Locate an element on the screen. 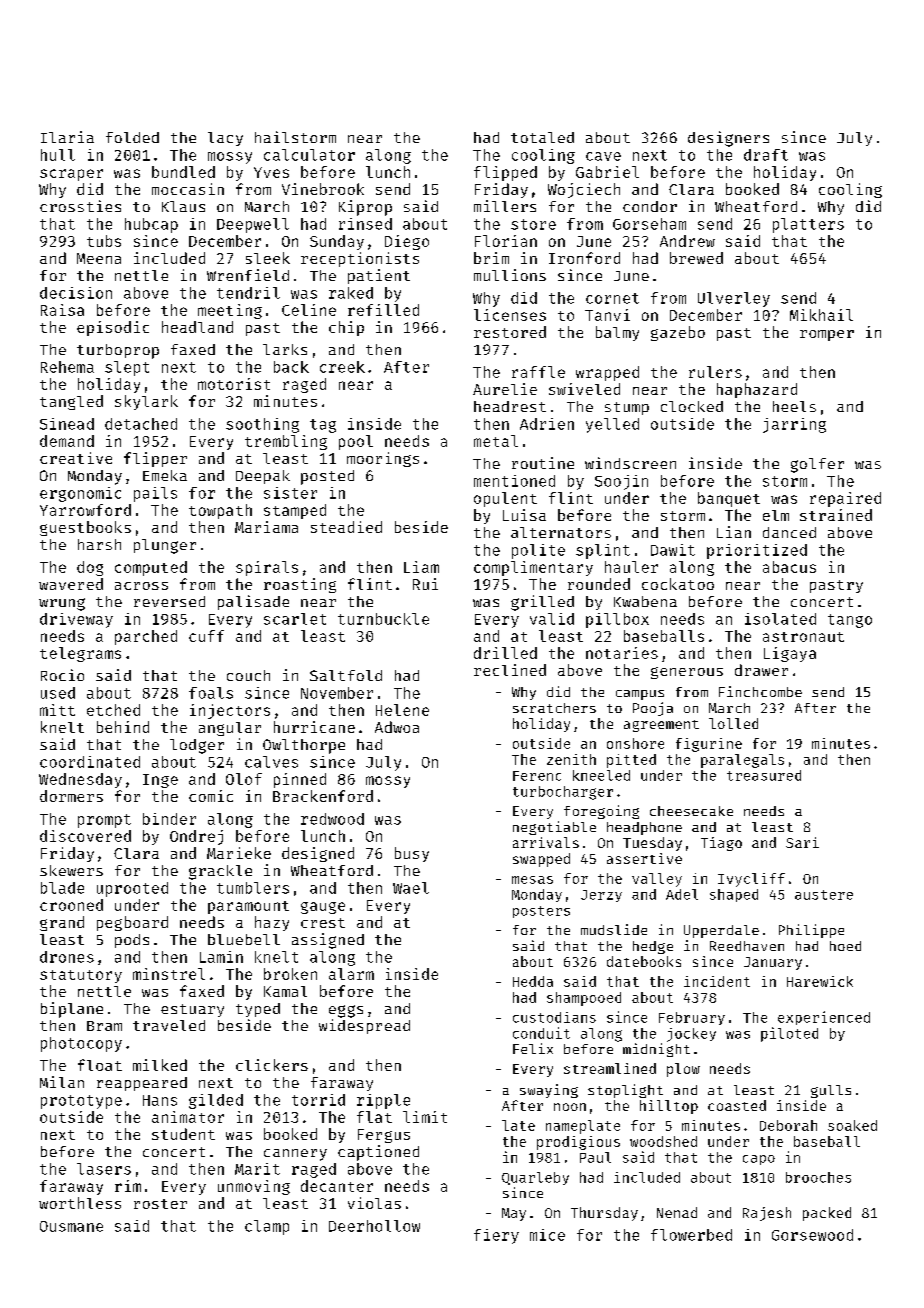 The image size is (924, 1308). cave is located at coordinates (603, 156).
